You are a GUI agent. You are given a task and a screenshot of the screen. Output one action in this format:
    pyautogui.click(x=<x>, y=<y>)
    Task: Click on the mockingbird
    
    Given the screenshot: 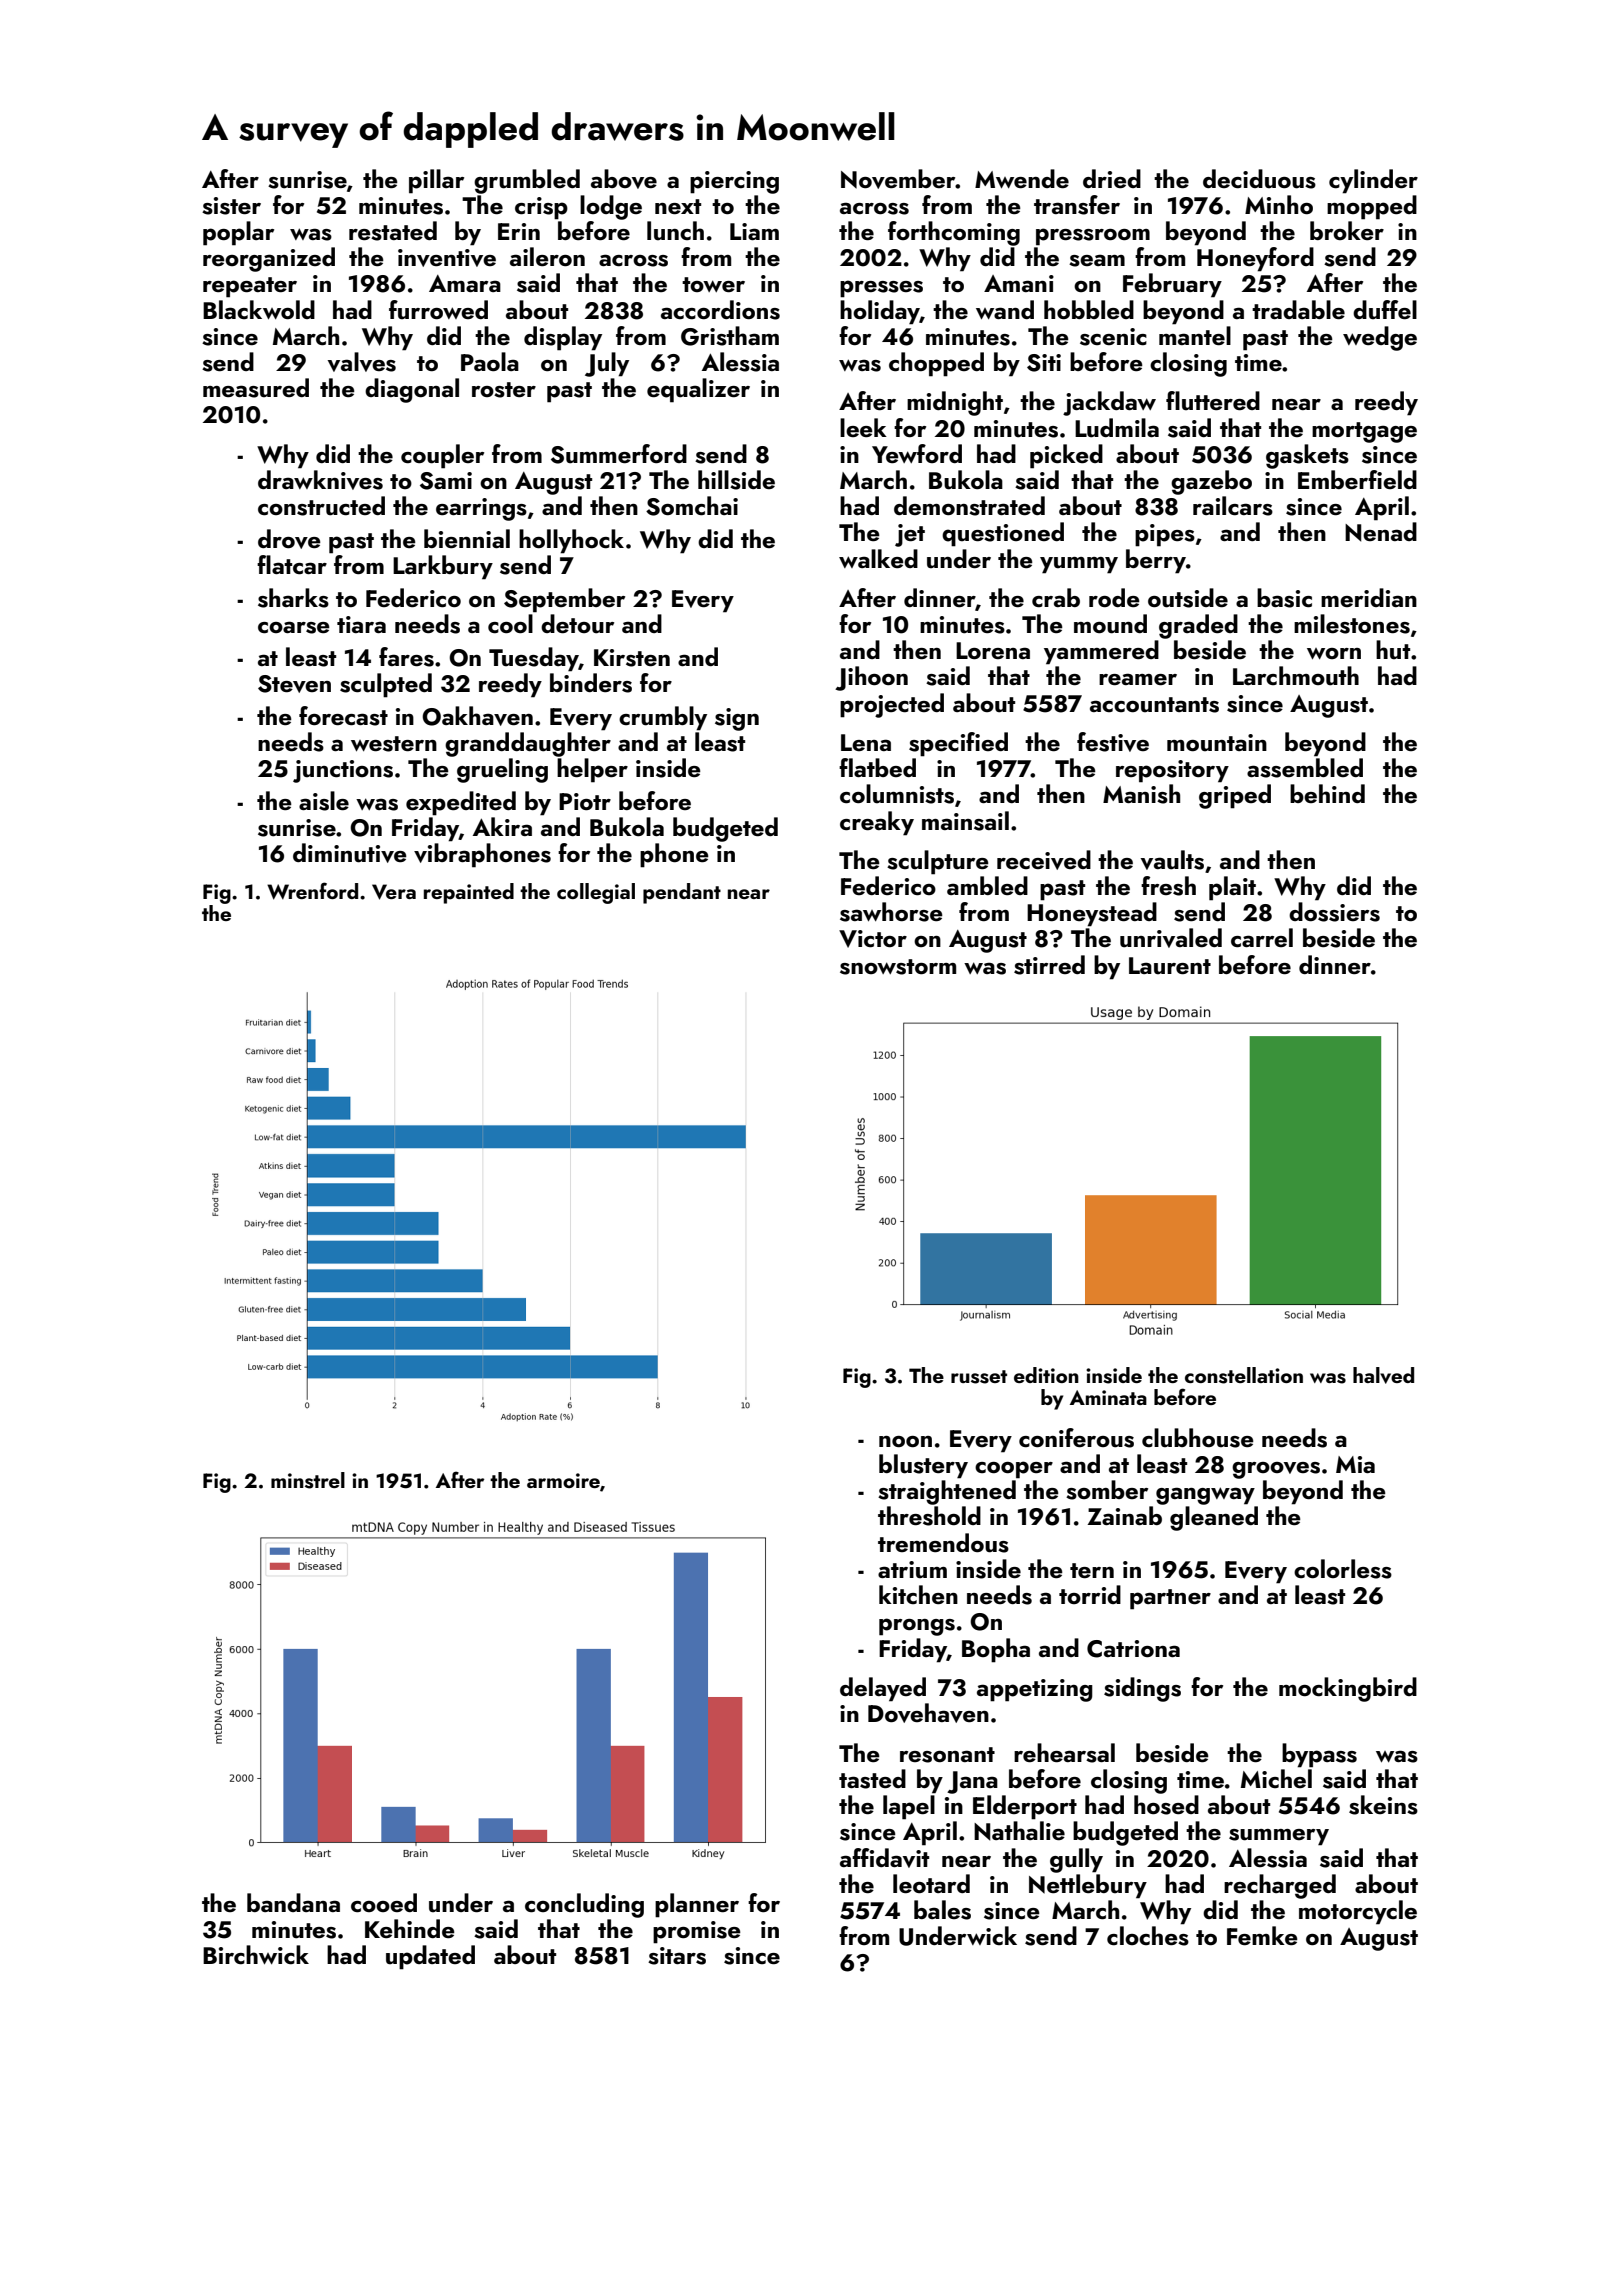 What is the action you would take?
    pyautogui.click(x=1348, y=1689)
